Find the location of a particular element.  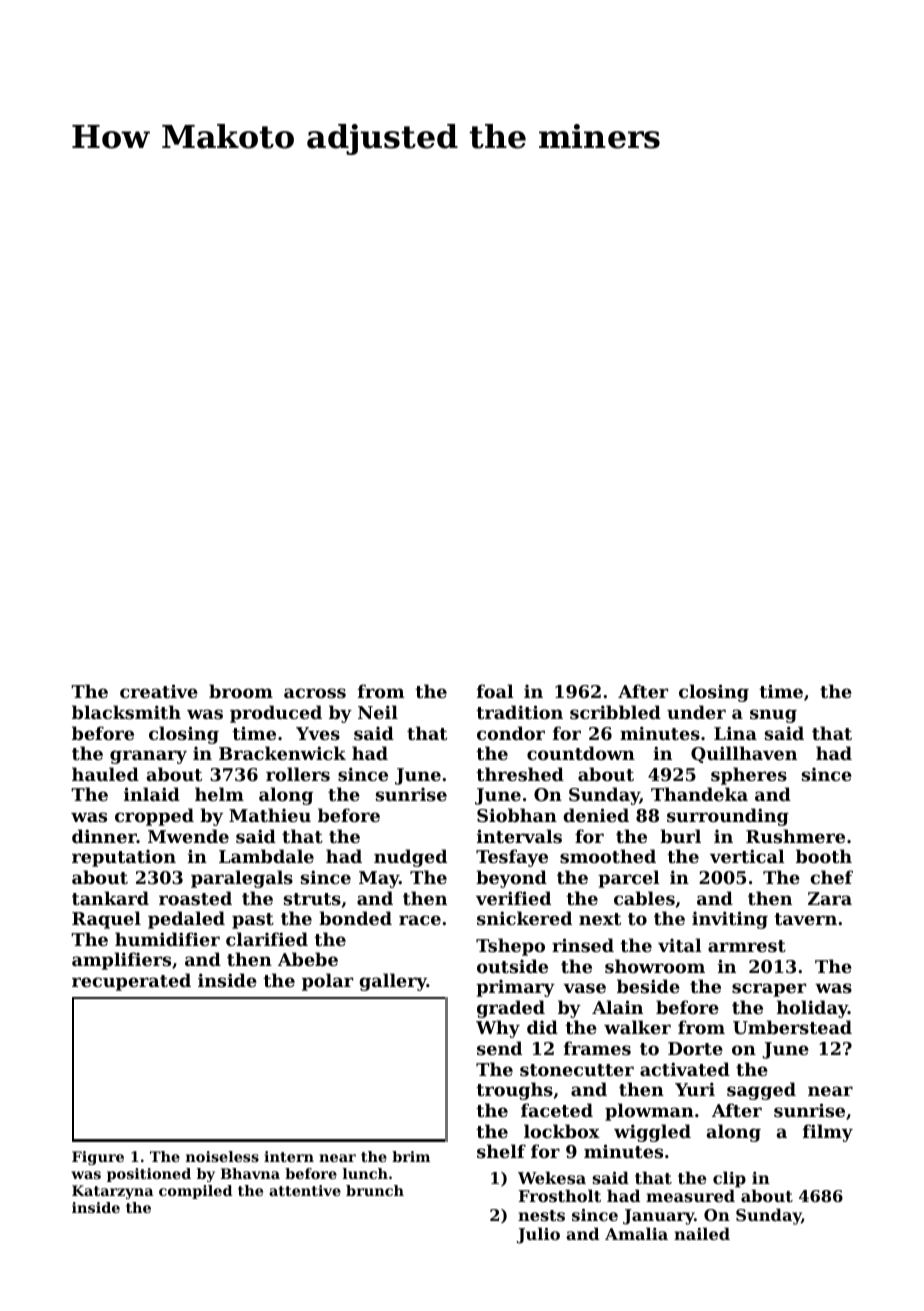

scribbled is located at coordinates (615, 712).
